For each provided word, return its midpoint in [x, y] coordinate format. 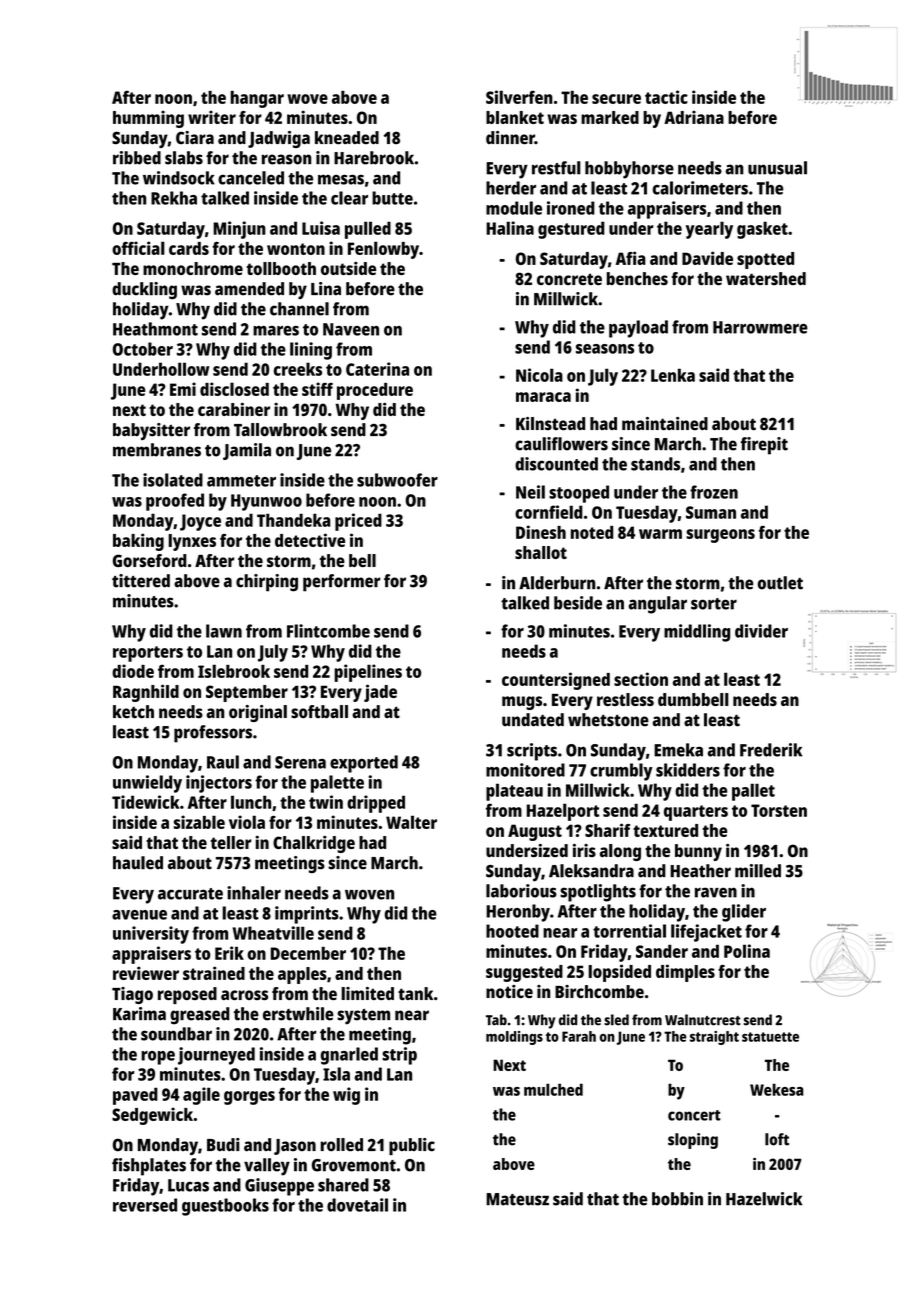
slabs [184, 158]
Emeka [678, 750]
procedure [375, 391]
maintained [665, 424]
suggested [524, 973]
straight [714, 1038]
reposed [187, 995]
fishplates [149, 1167]
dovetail [357, 1205]
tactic [666, 97]
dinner [510, 137]
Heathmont [155, 329]
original [258, 713]
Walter [411, 822]
